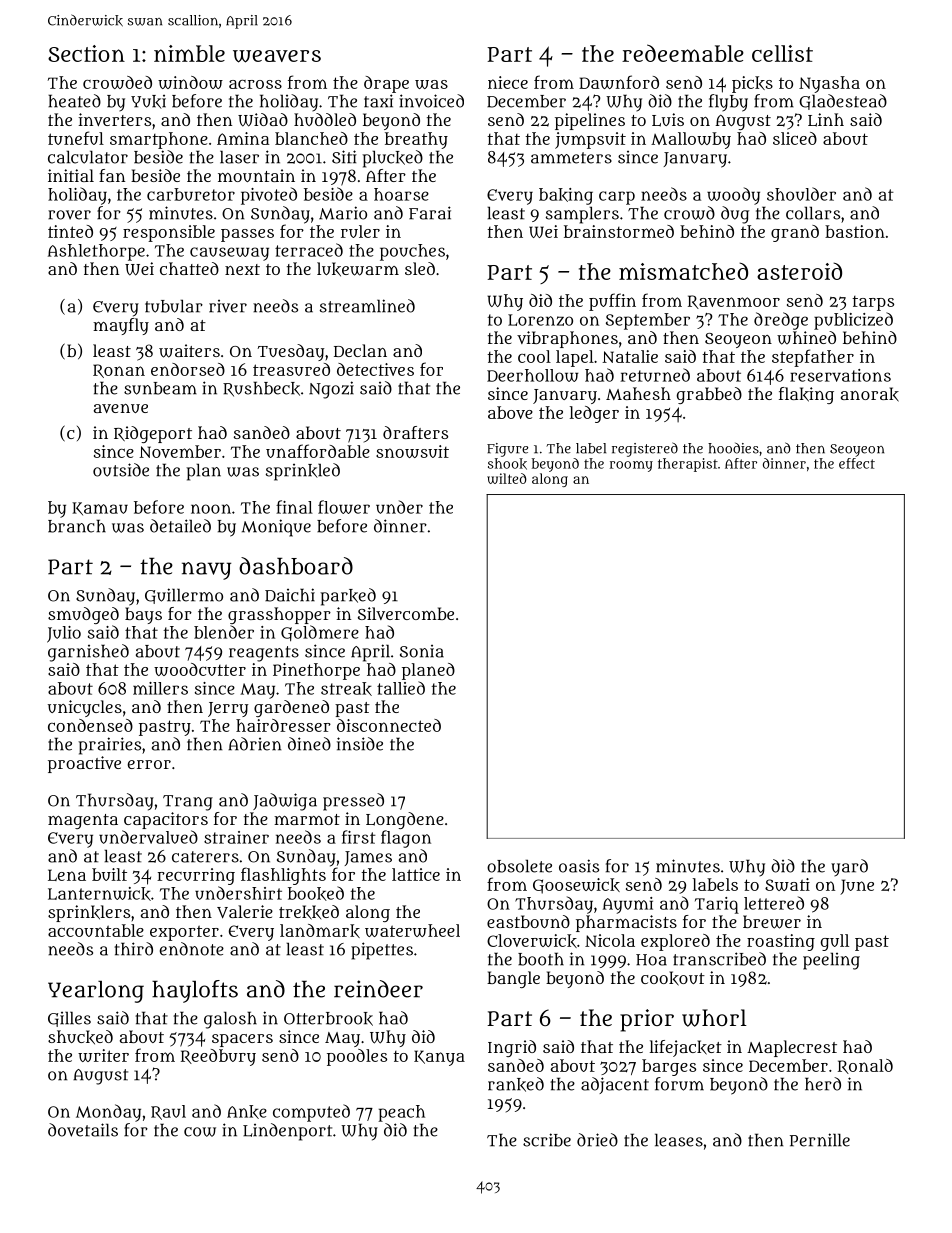  I want to click on sprinkled, so click(303, 472).
